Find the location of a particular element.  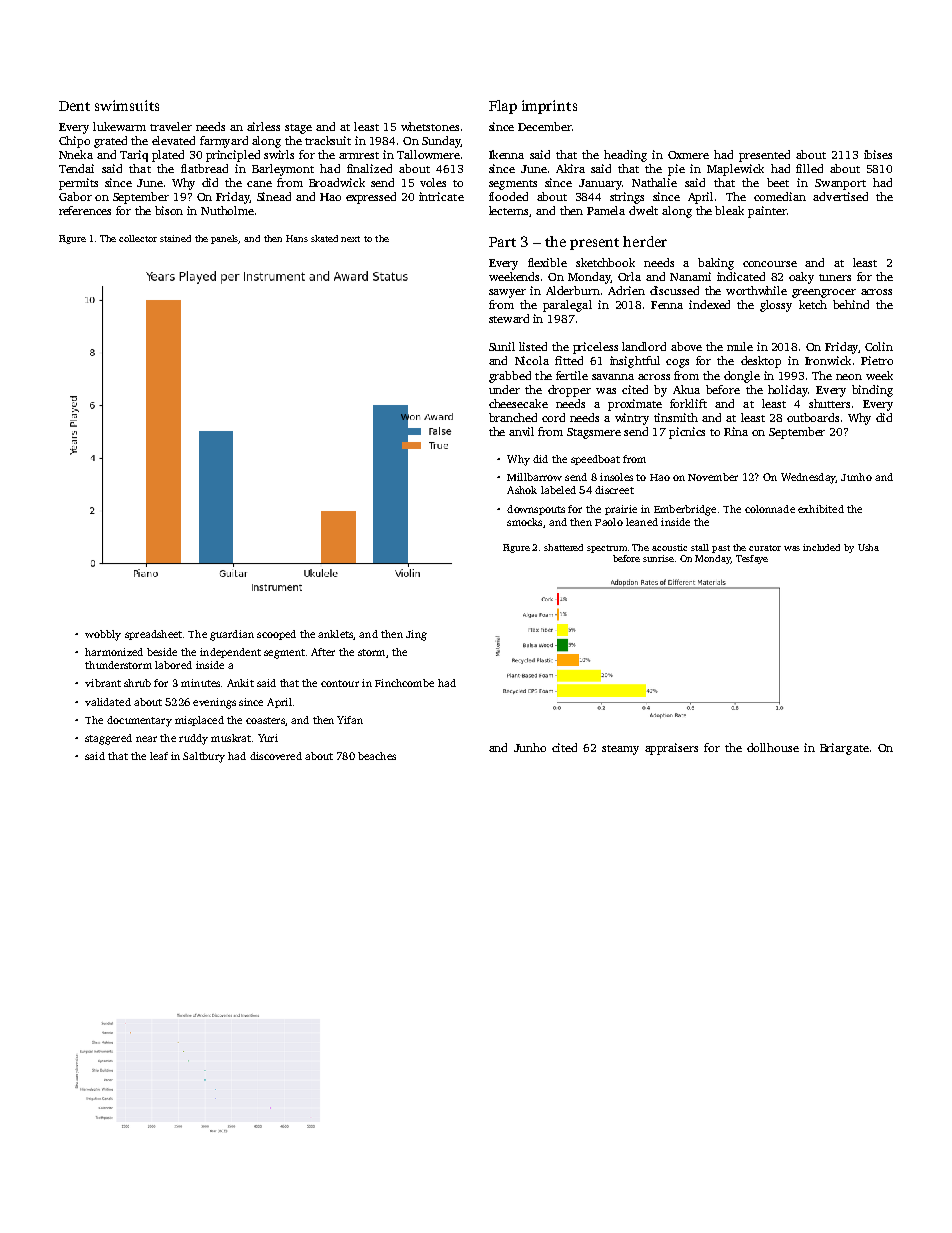

advertised is located at coordinates (840, 196).
